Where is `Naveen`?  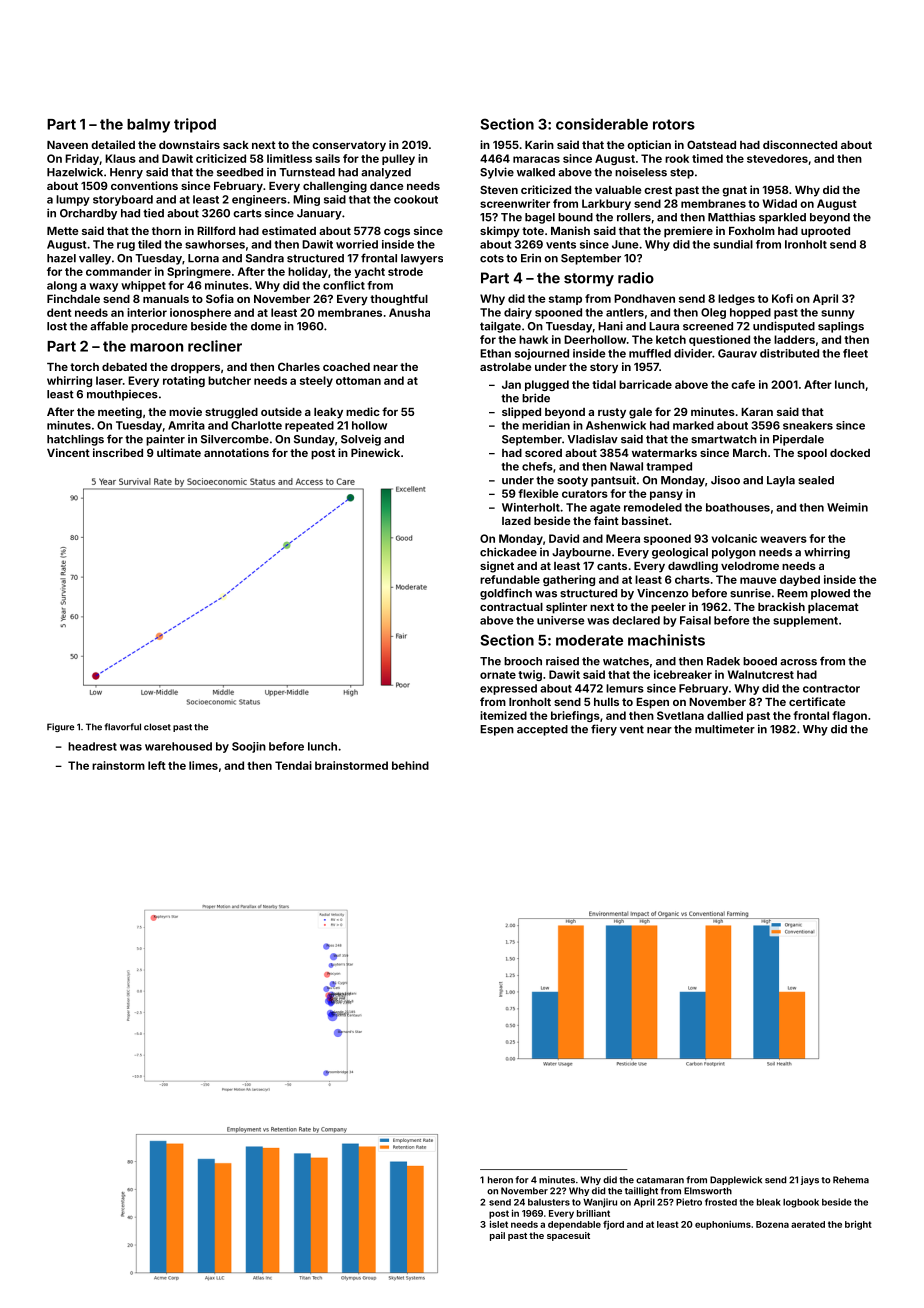 Naveen is located at coordinates (67, 145).
